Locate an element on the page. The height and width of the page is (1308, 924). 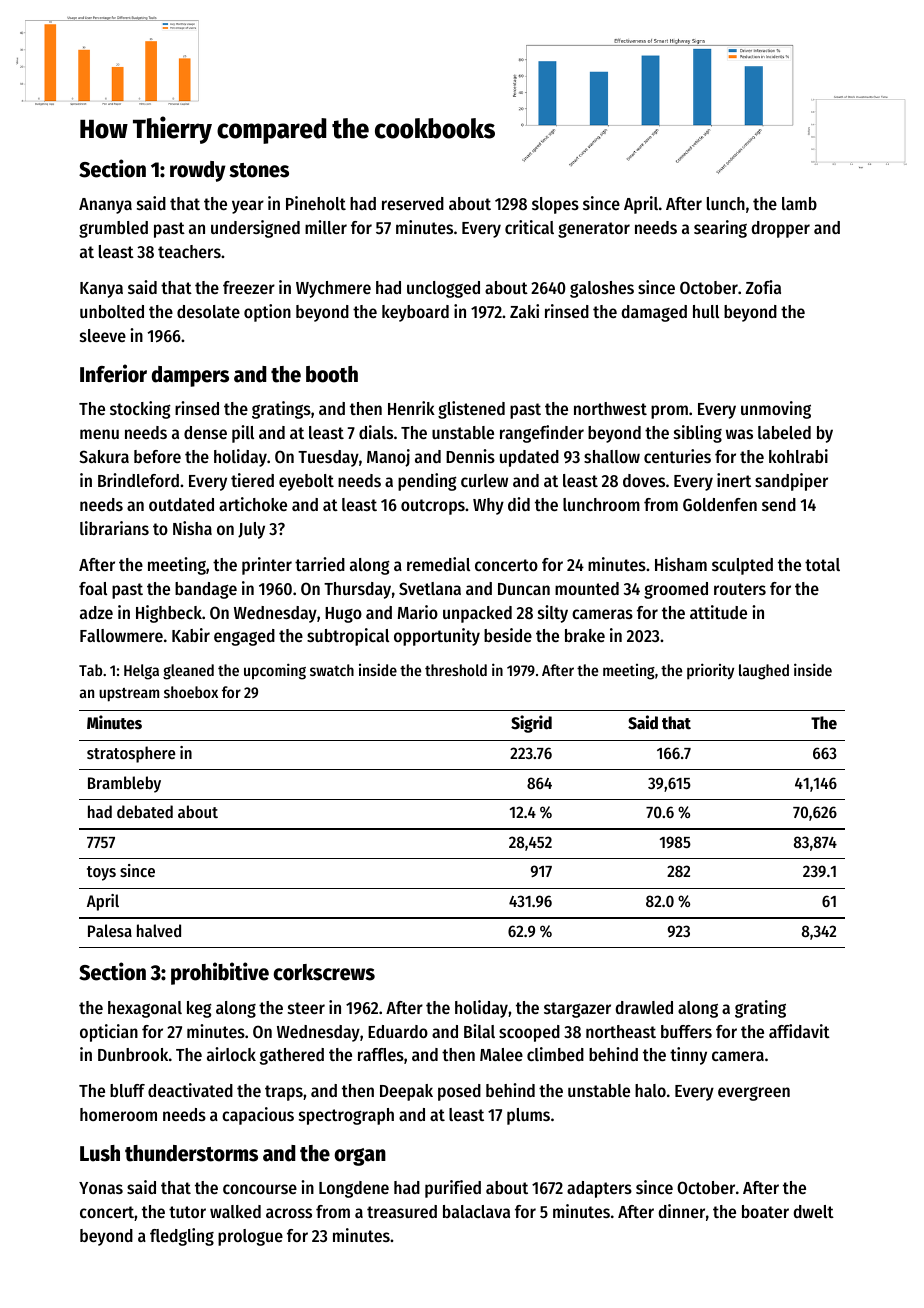
Zofia is located at coordinates (763, 287).
